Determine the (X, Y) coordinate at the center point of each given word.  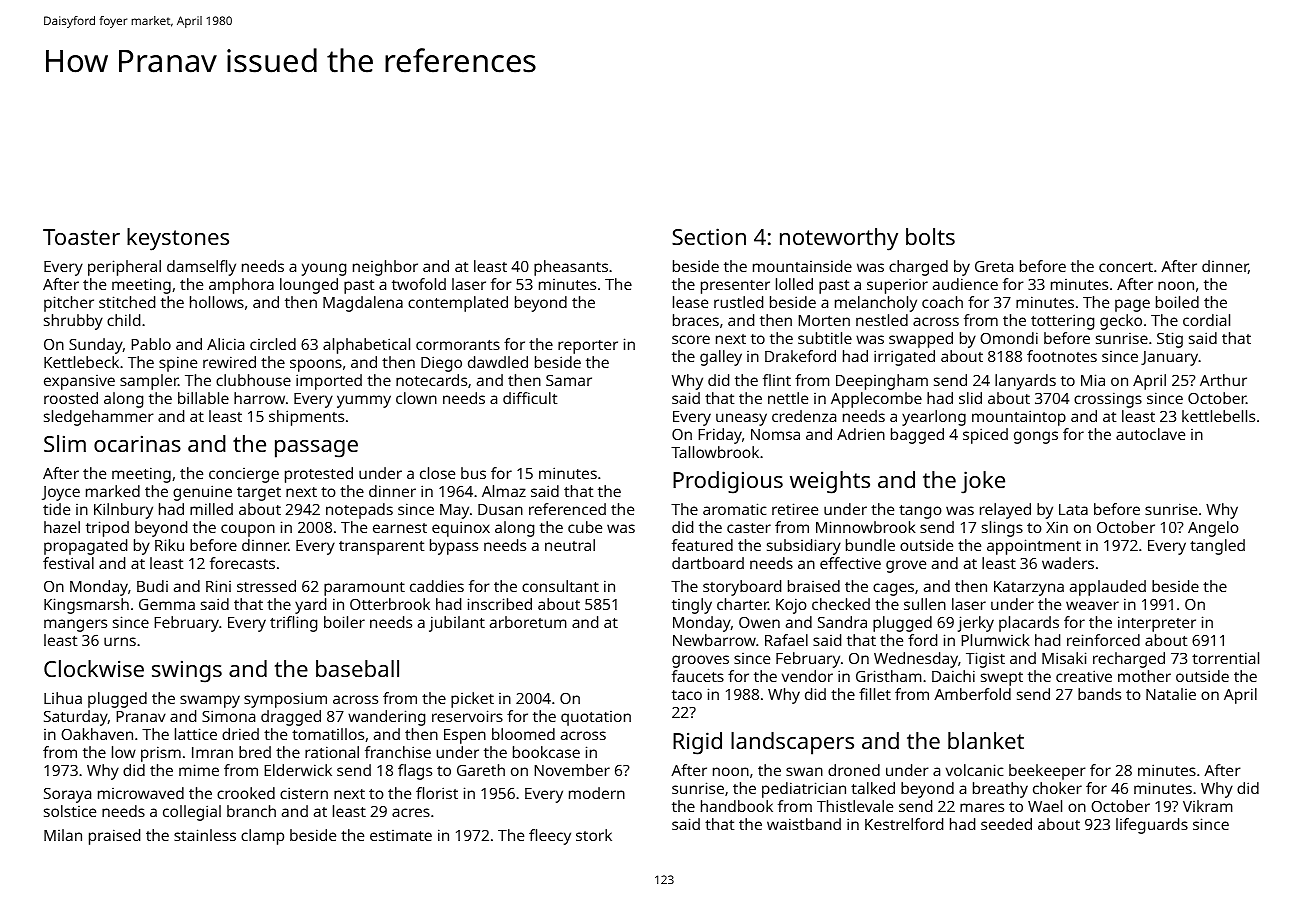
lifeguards (1152, 826)
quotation (596, 718)
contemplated (458, 304)
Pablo (151, 344)
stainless (205, 835)
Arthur (1223, 380)
